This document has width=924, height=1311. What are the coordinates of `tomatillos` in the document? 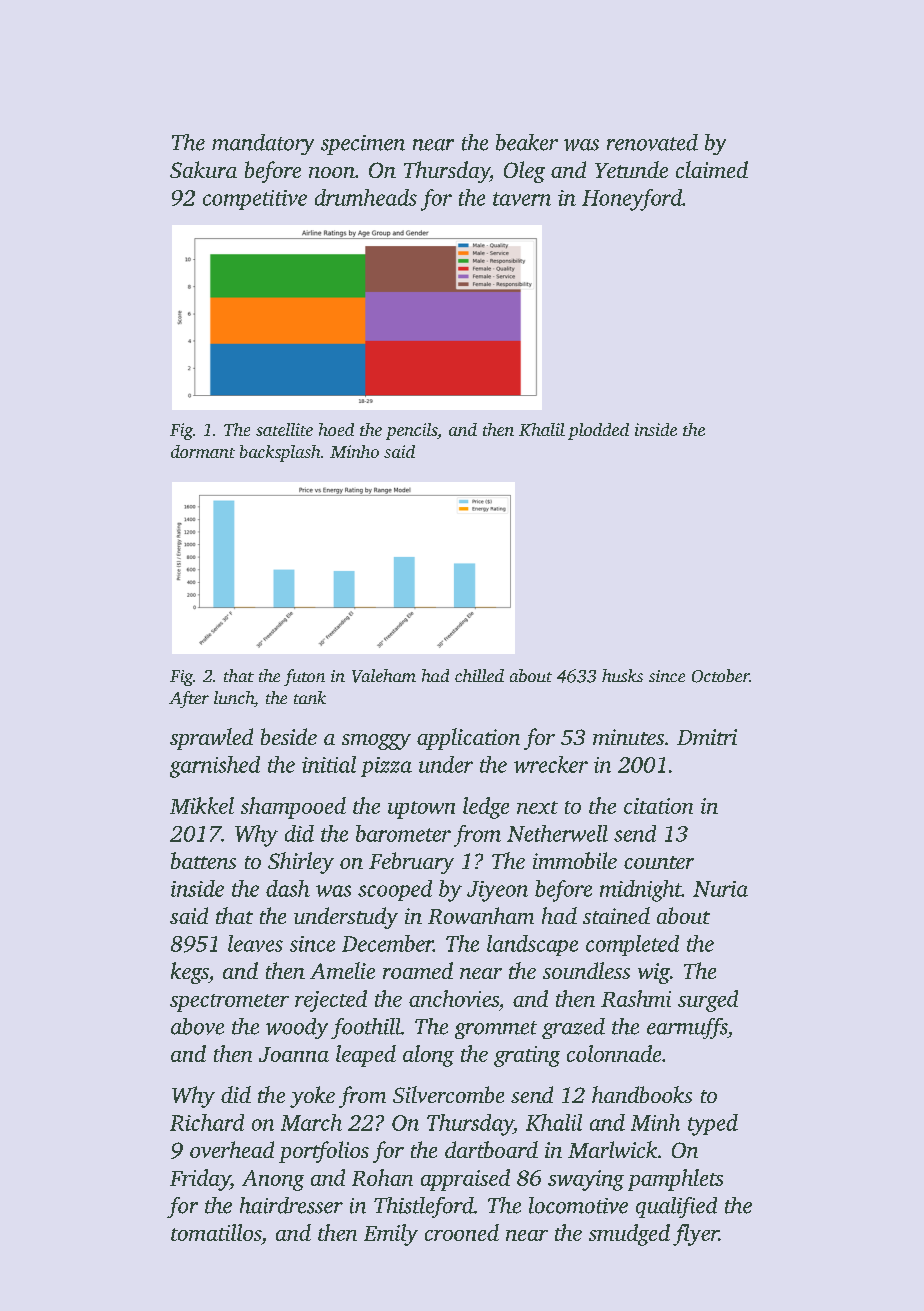 It's located at (216, 1232).
